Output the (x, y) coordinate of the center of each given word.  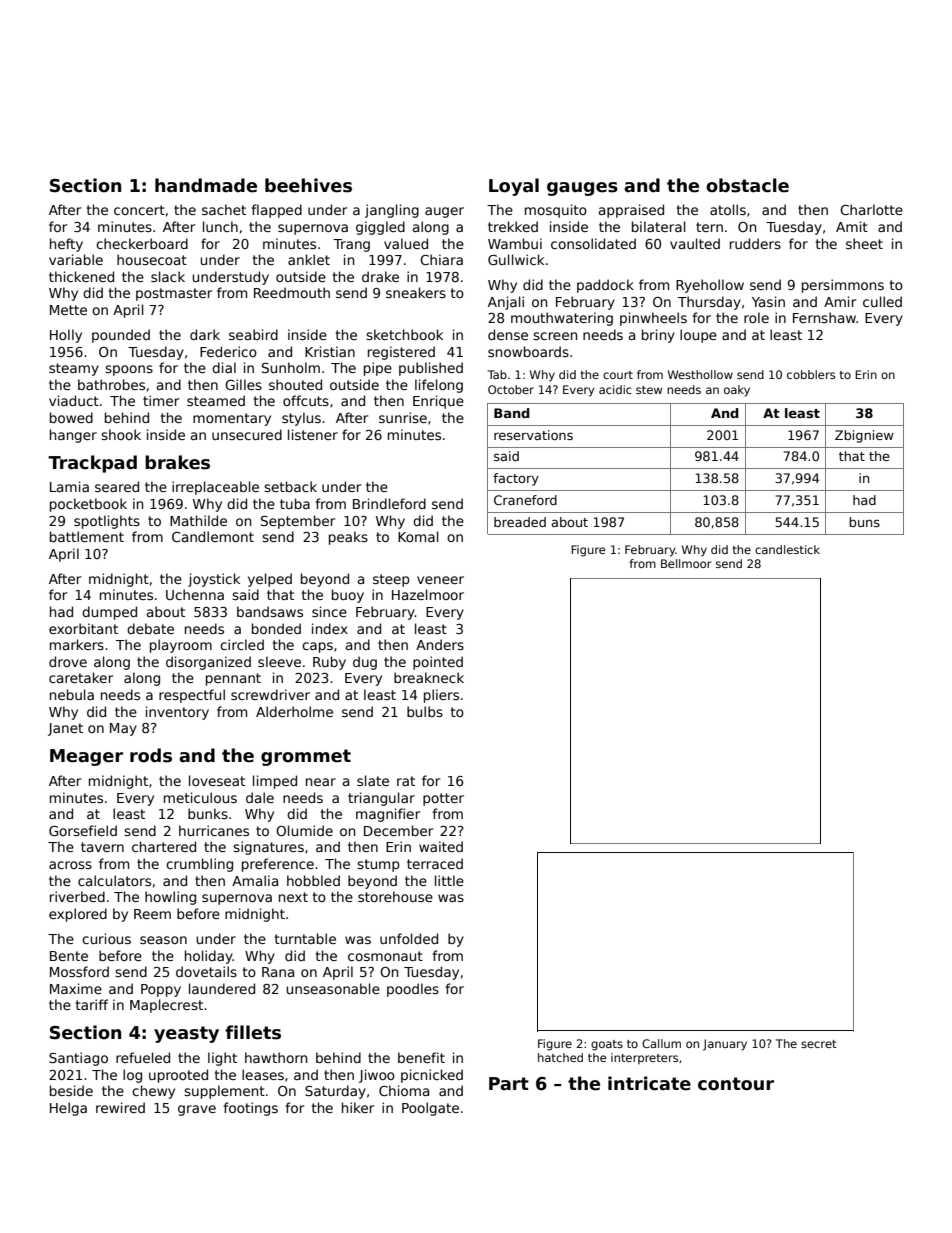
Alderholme (294, 711)
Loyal (514, 187)
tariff (92, 1004)
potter (443, 799)
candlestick (787, 549)
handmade (206, 185)
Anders (440, 644)
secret (819, 1044)
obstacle (747, 185)
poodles (413, 990)
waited (441, 846)
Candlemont (213, 536)
